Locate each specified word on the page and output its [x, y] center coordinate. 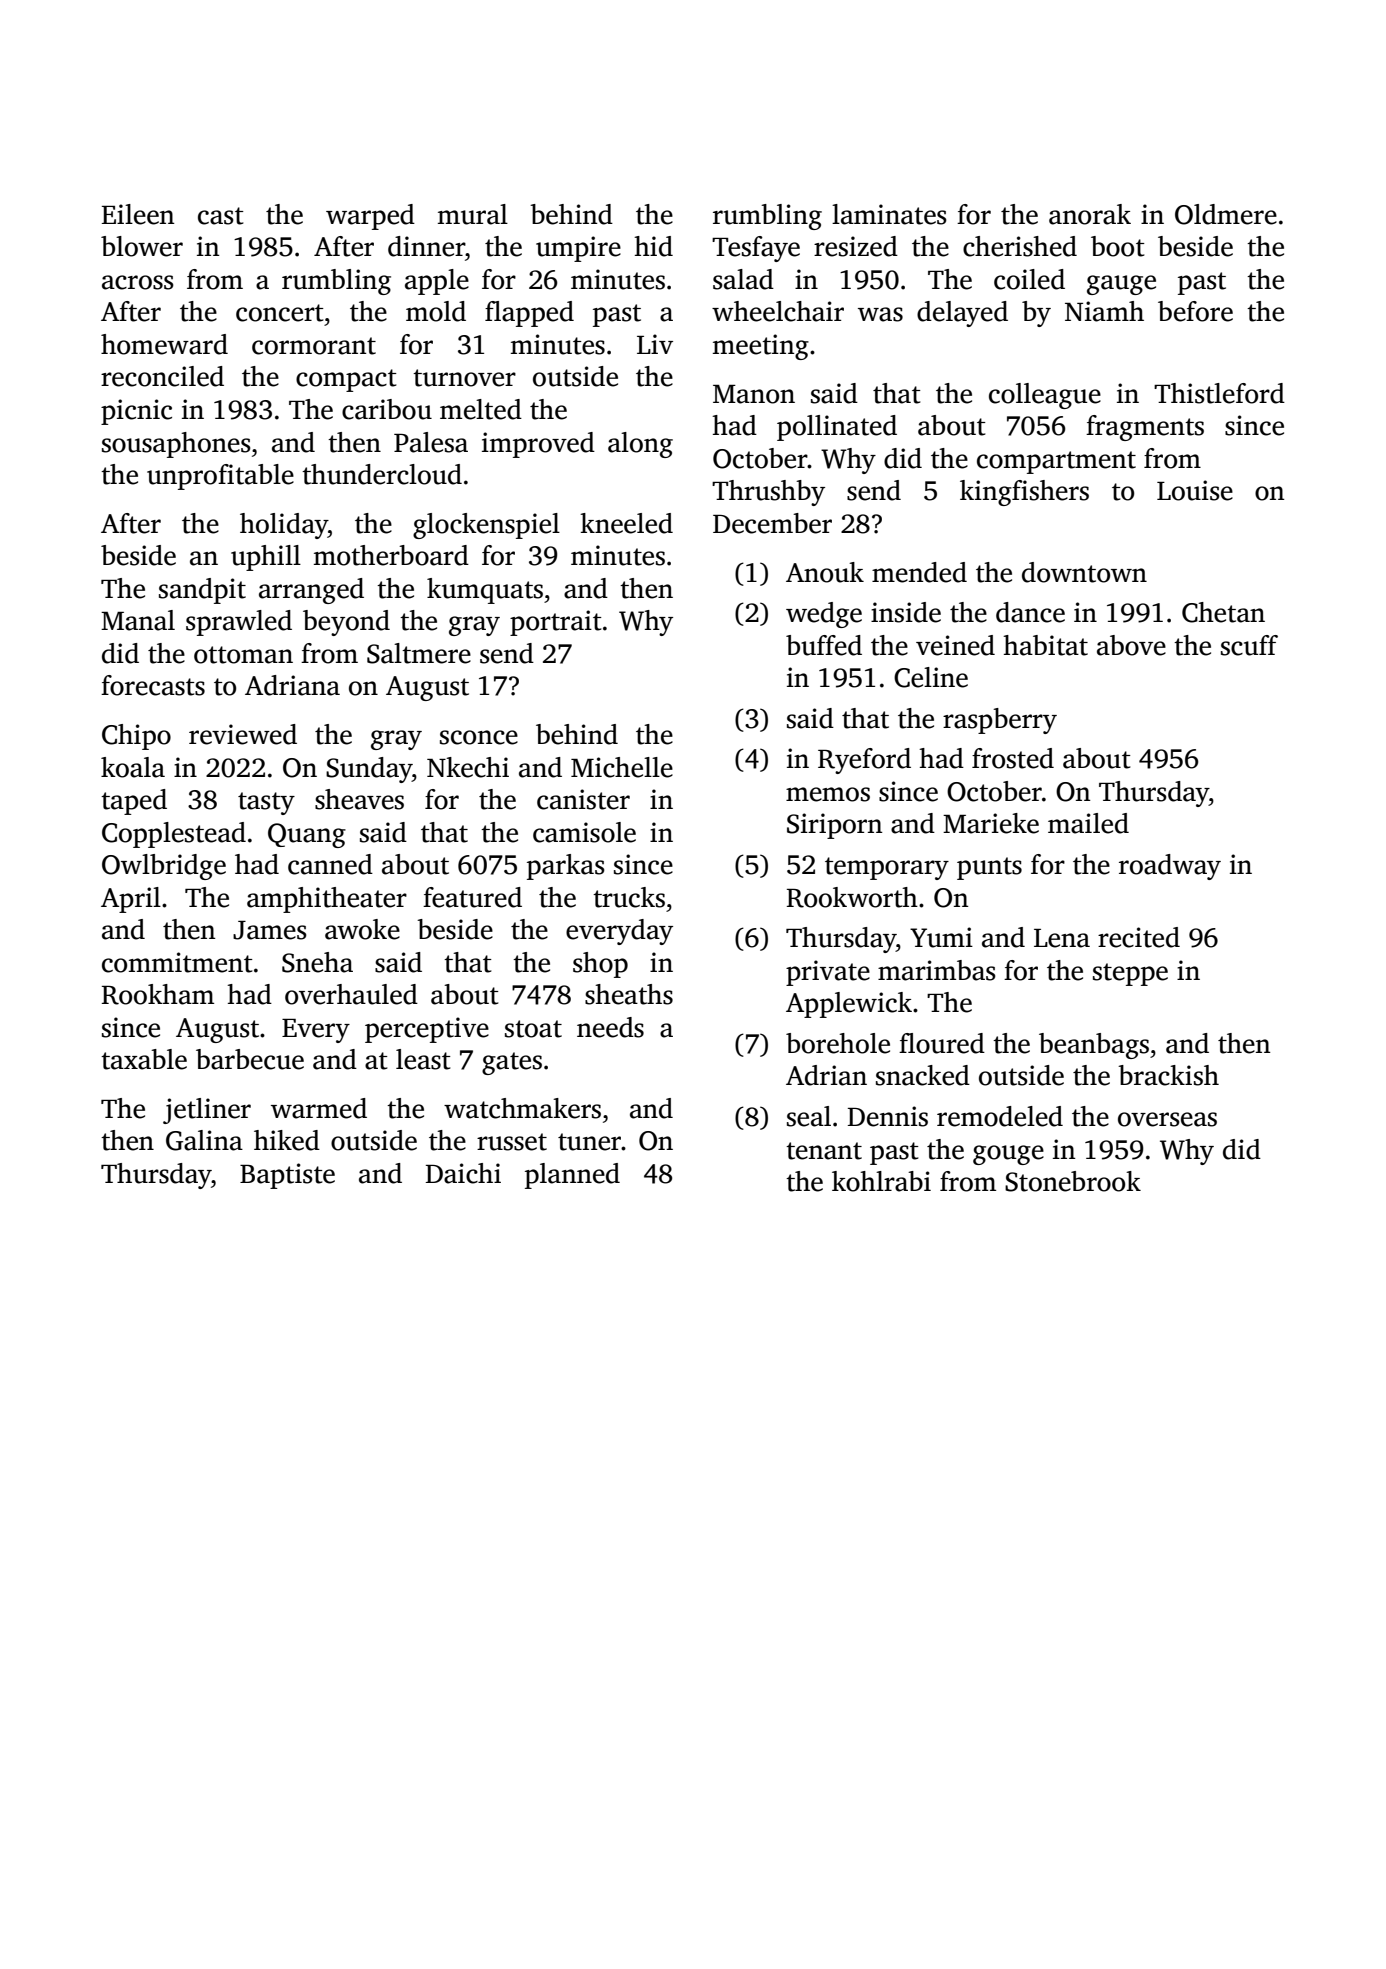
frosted [1013, 758]
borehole [838, 1043]
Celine [931, 677]
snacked [923, 1075]
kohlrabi [881, 1181]
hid [653, 246]
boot [1117, 246]
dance [1030, 612]
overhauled [351, 994]
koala [133, 767]
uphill [266, 558]
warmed [319, 1108]
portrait [555, 623]
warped [370, 217]
